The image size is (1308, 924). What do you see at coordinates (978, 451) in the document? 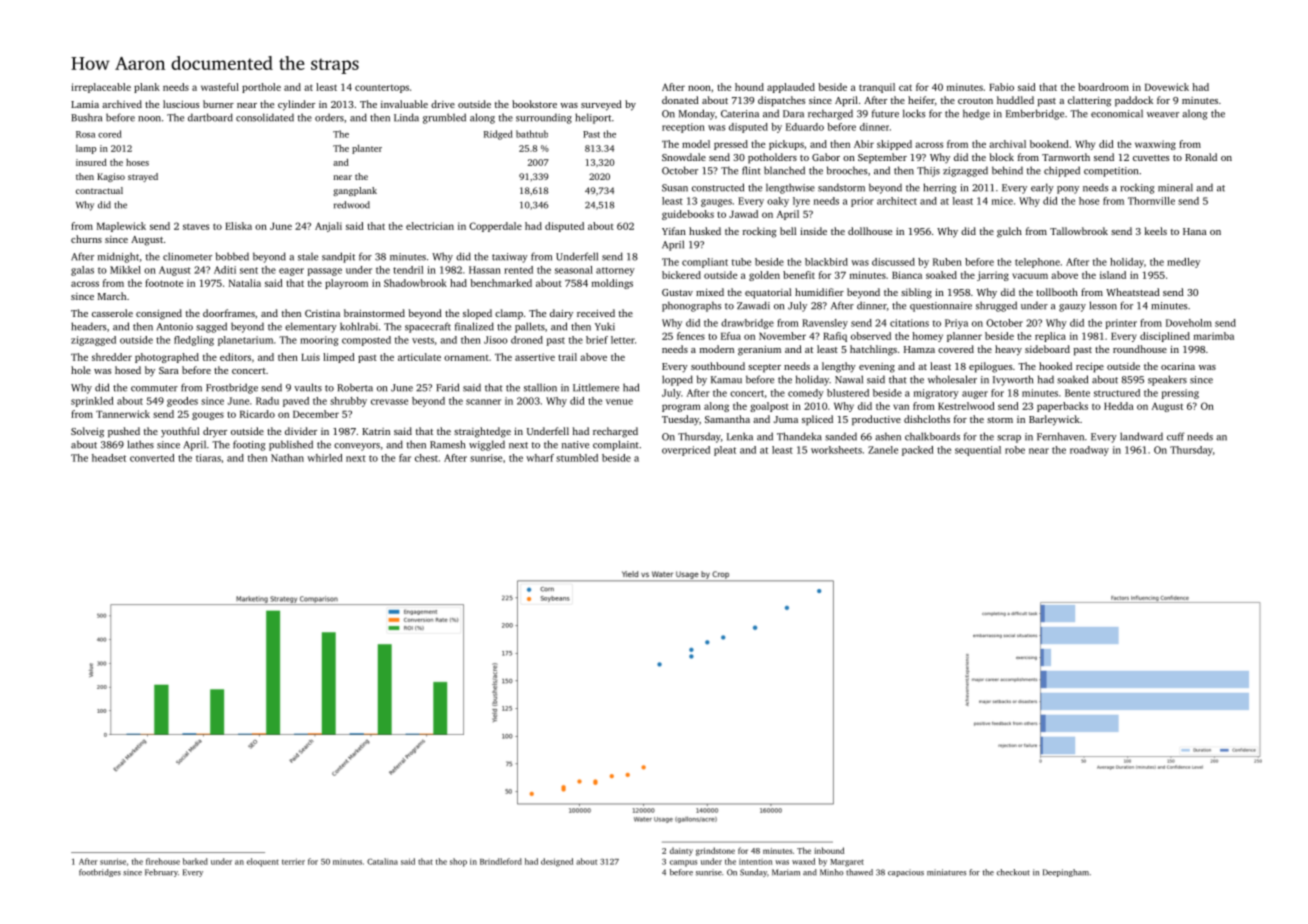
I see `sequential` at bounding box center [978, 451].
